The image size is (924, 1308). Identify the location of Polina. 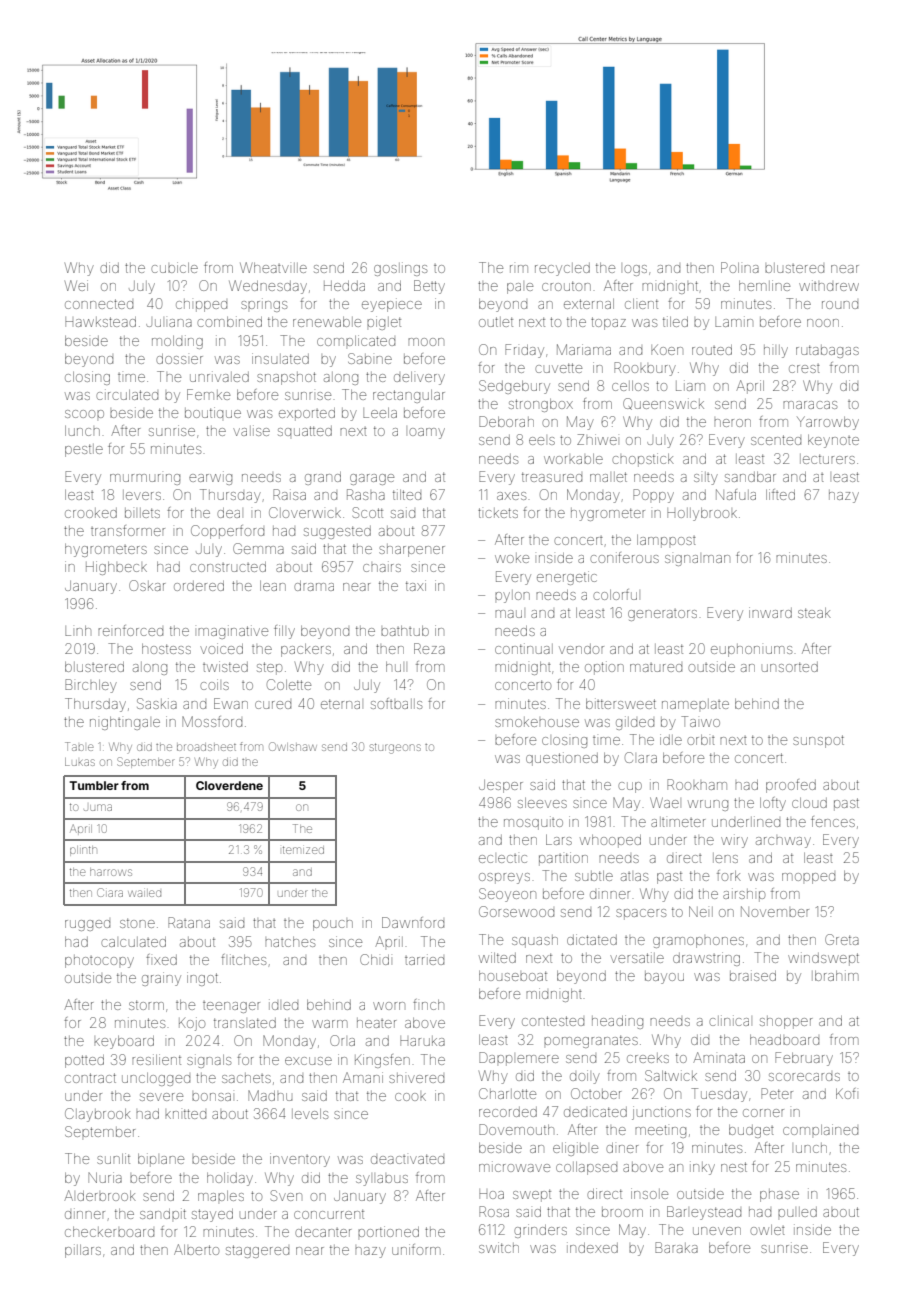
(740, 267).
